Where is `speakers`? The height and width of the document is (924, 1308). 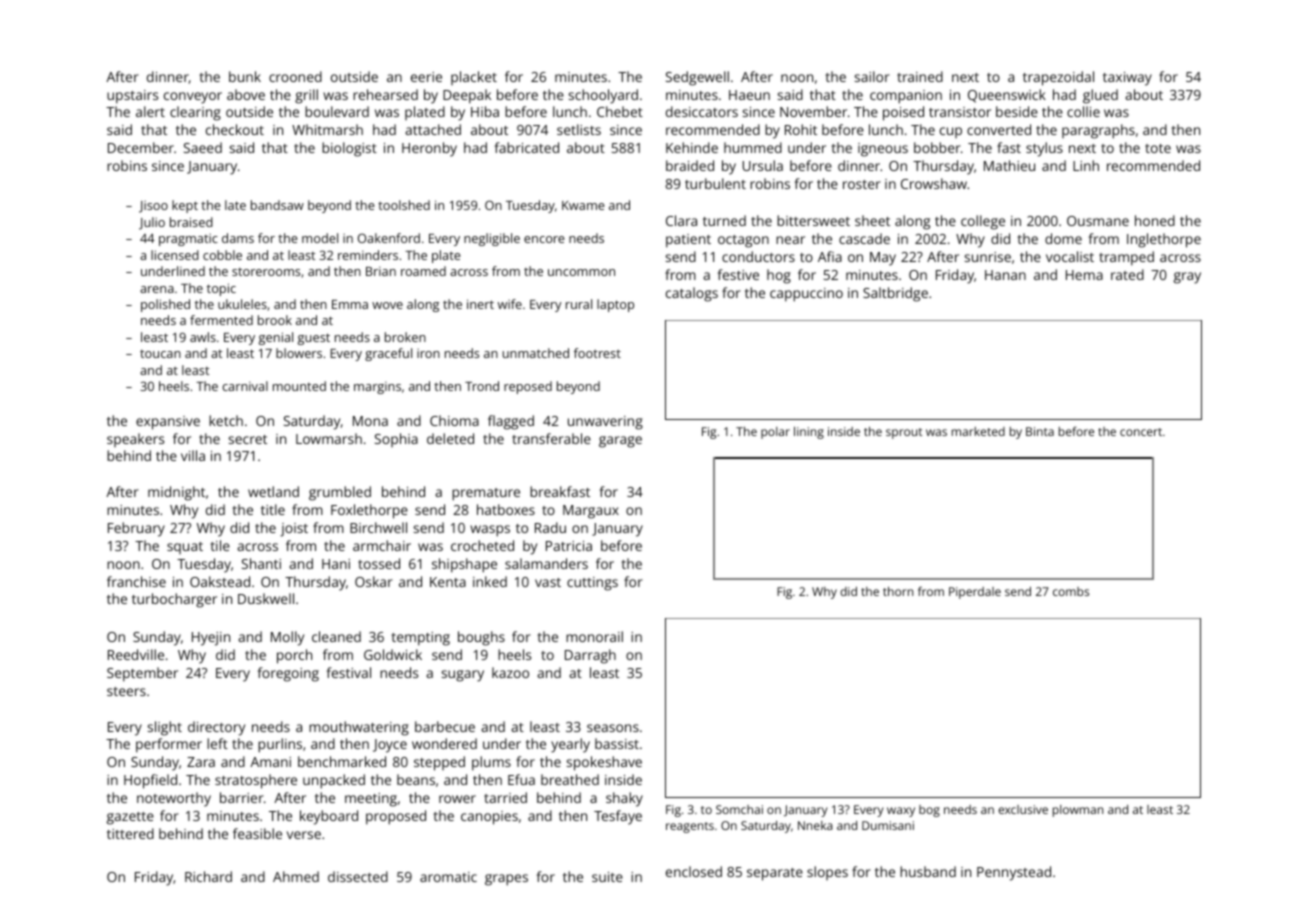
speakers is located at coordinates (135, 440).
